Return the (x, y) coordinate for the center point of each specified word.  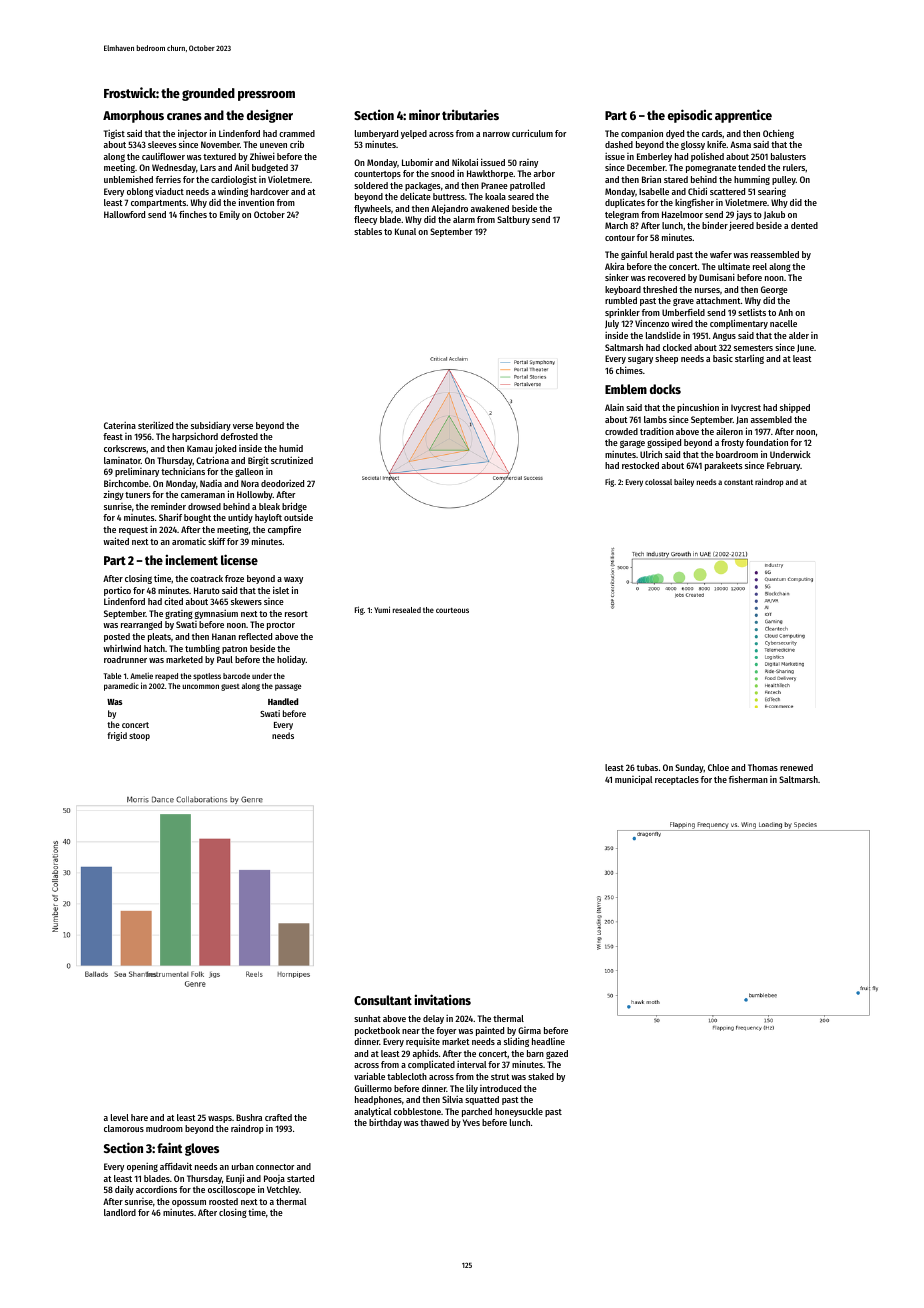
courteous (452, 610)
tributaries (470, 114)
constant (738, 482)
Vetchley (283, 1190)
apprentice (743, 116)
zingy (113, 495)
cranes (184, 116)
